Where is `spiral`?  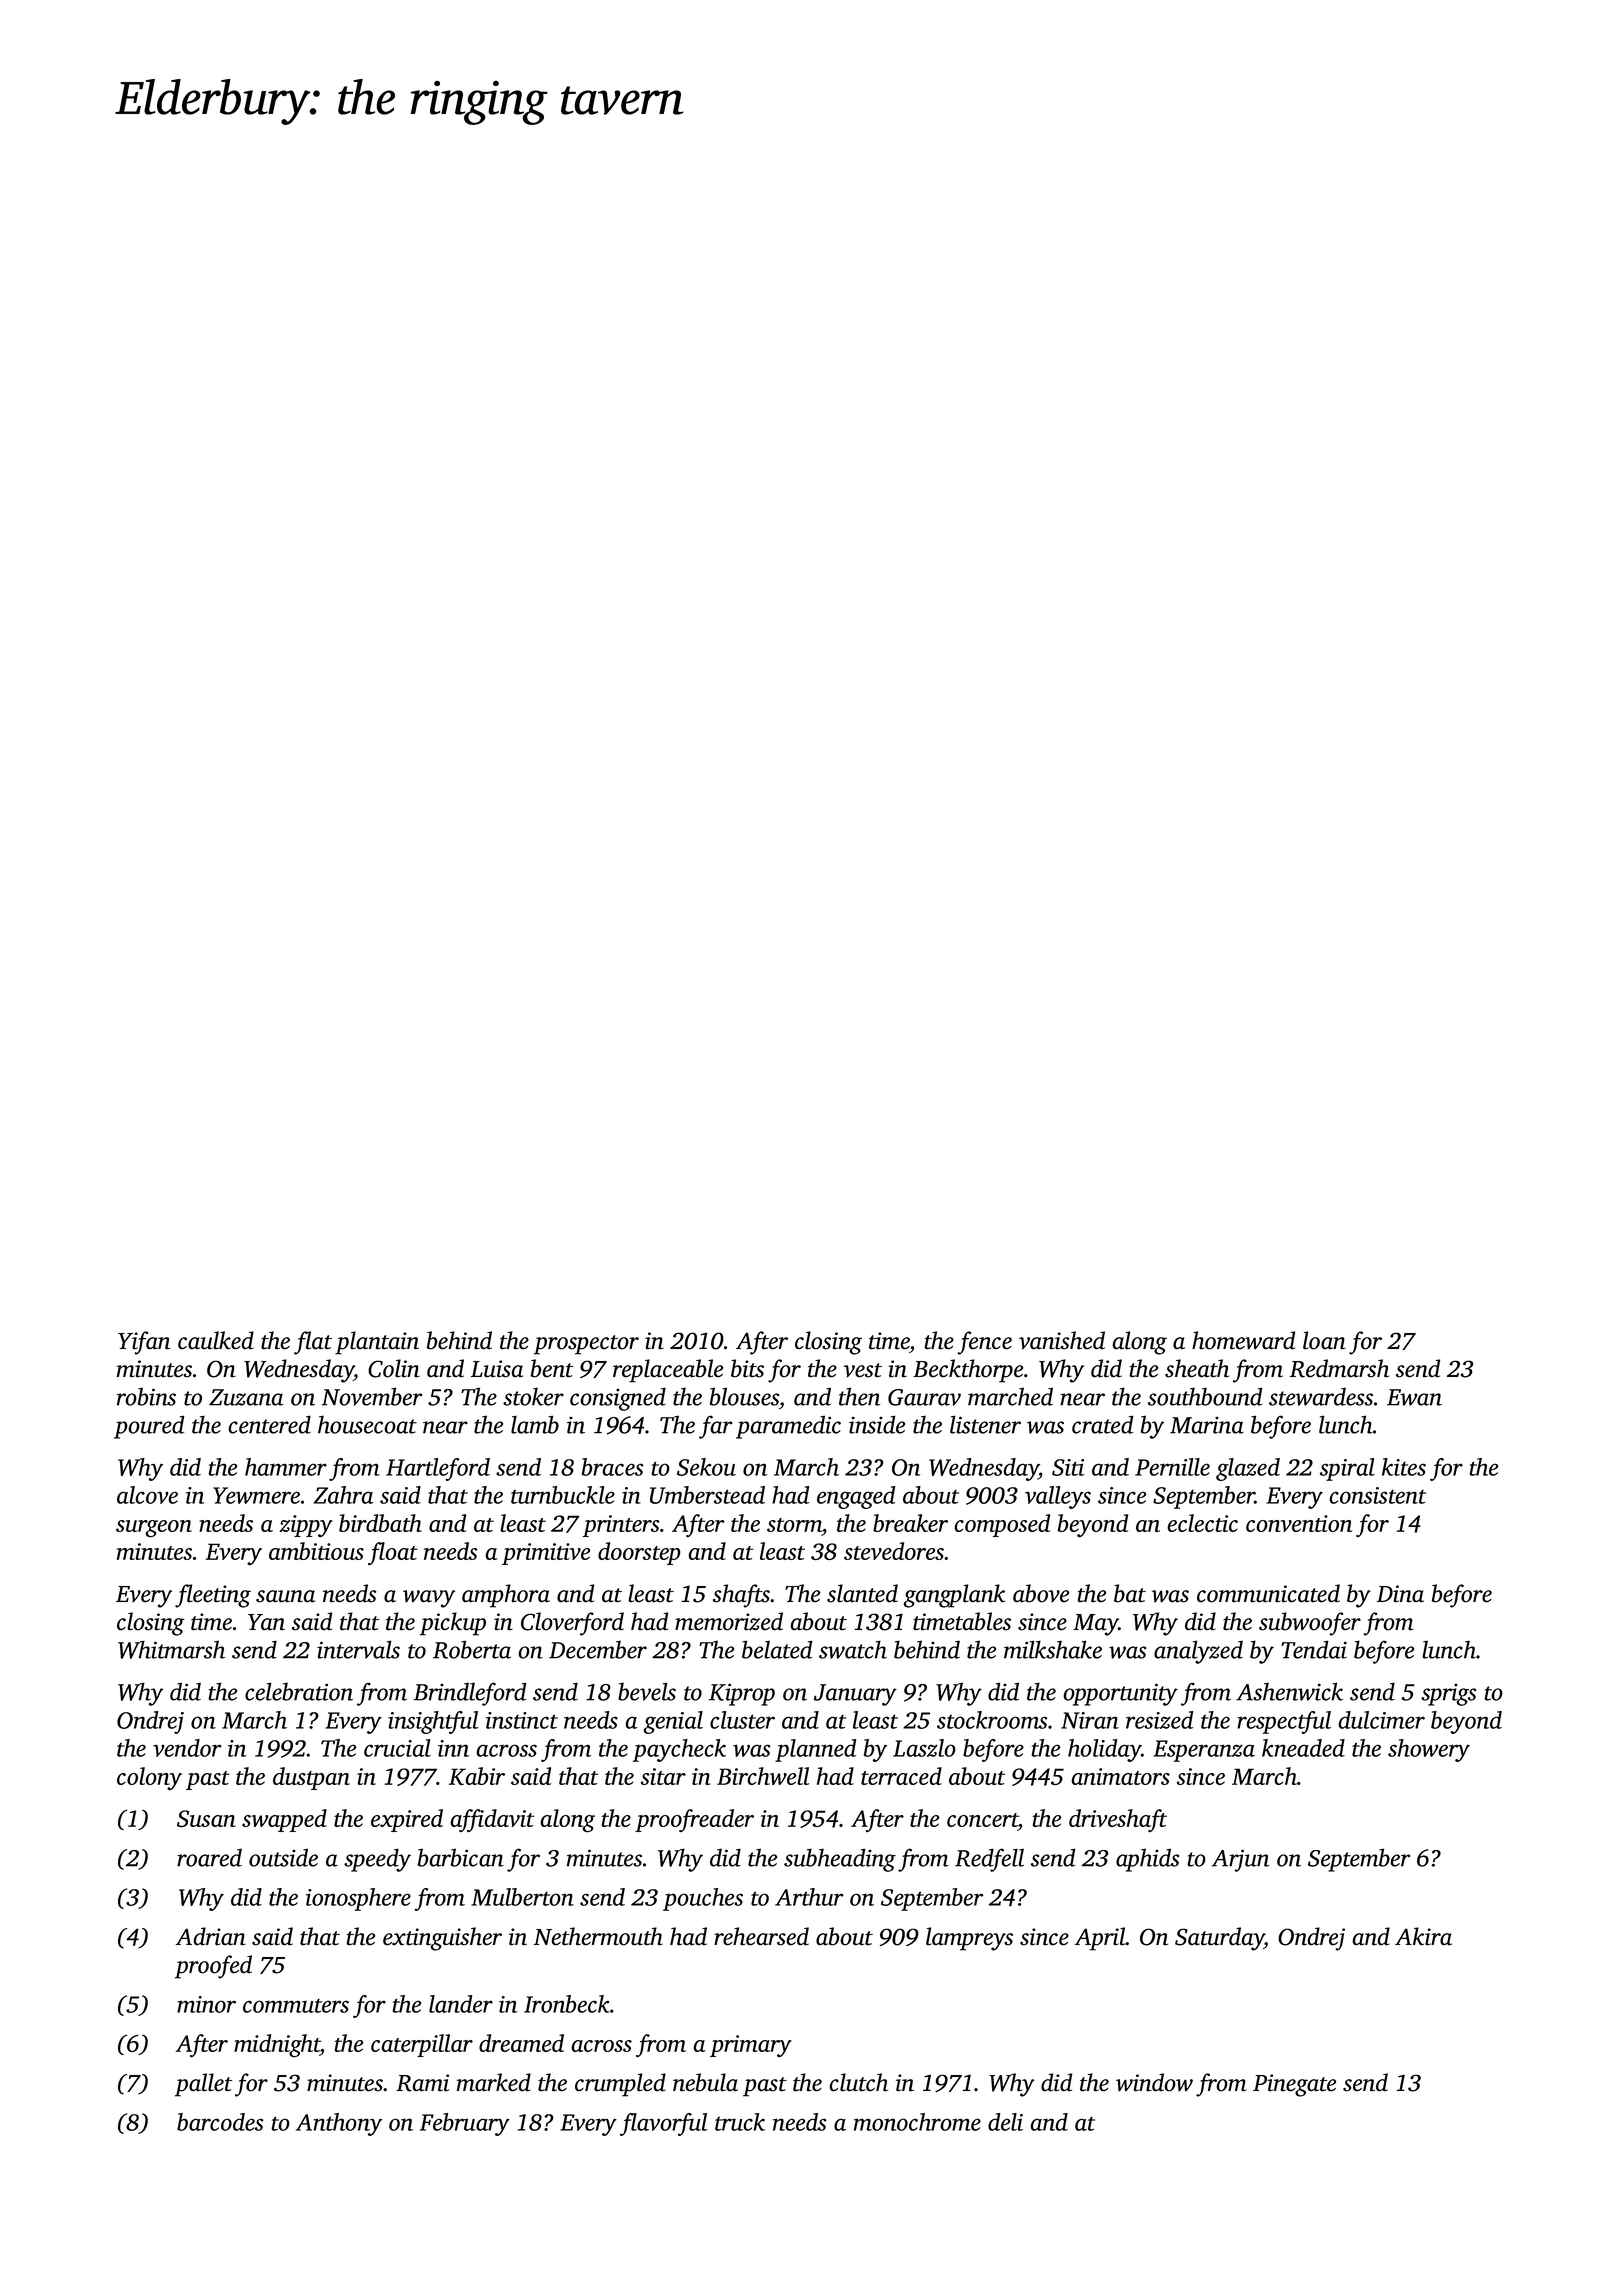
spiral is located at coordinates (1347, 1469).
